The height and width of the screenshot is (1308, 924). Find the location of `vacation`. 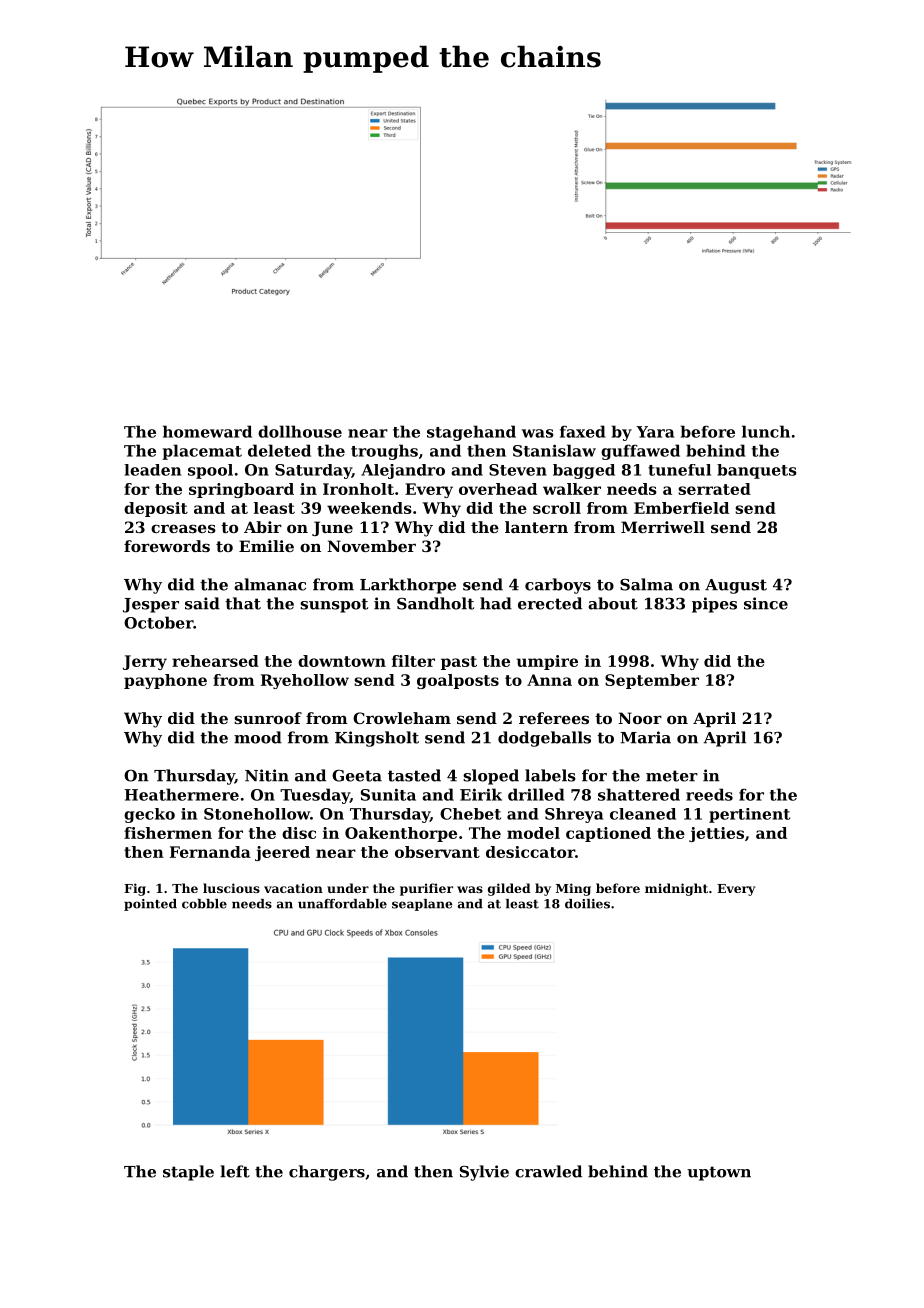

vacation is located at coordinates (293, 888).
